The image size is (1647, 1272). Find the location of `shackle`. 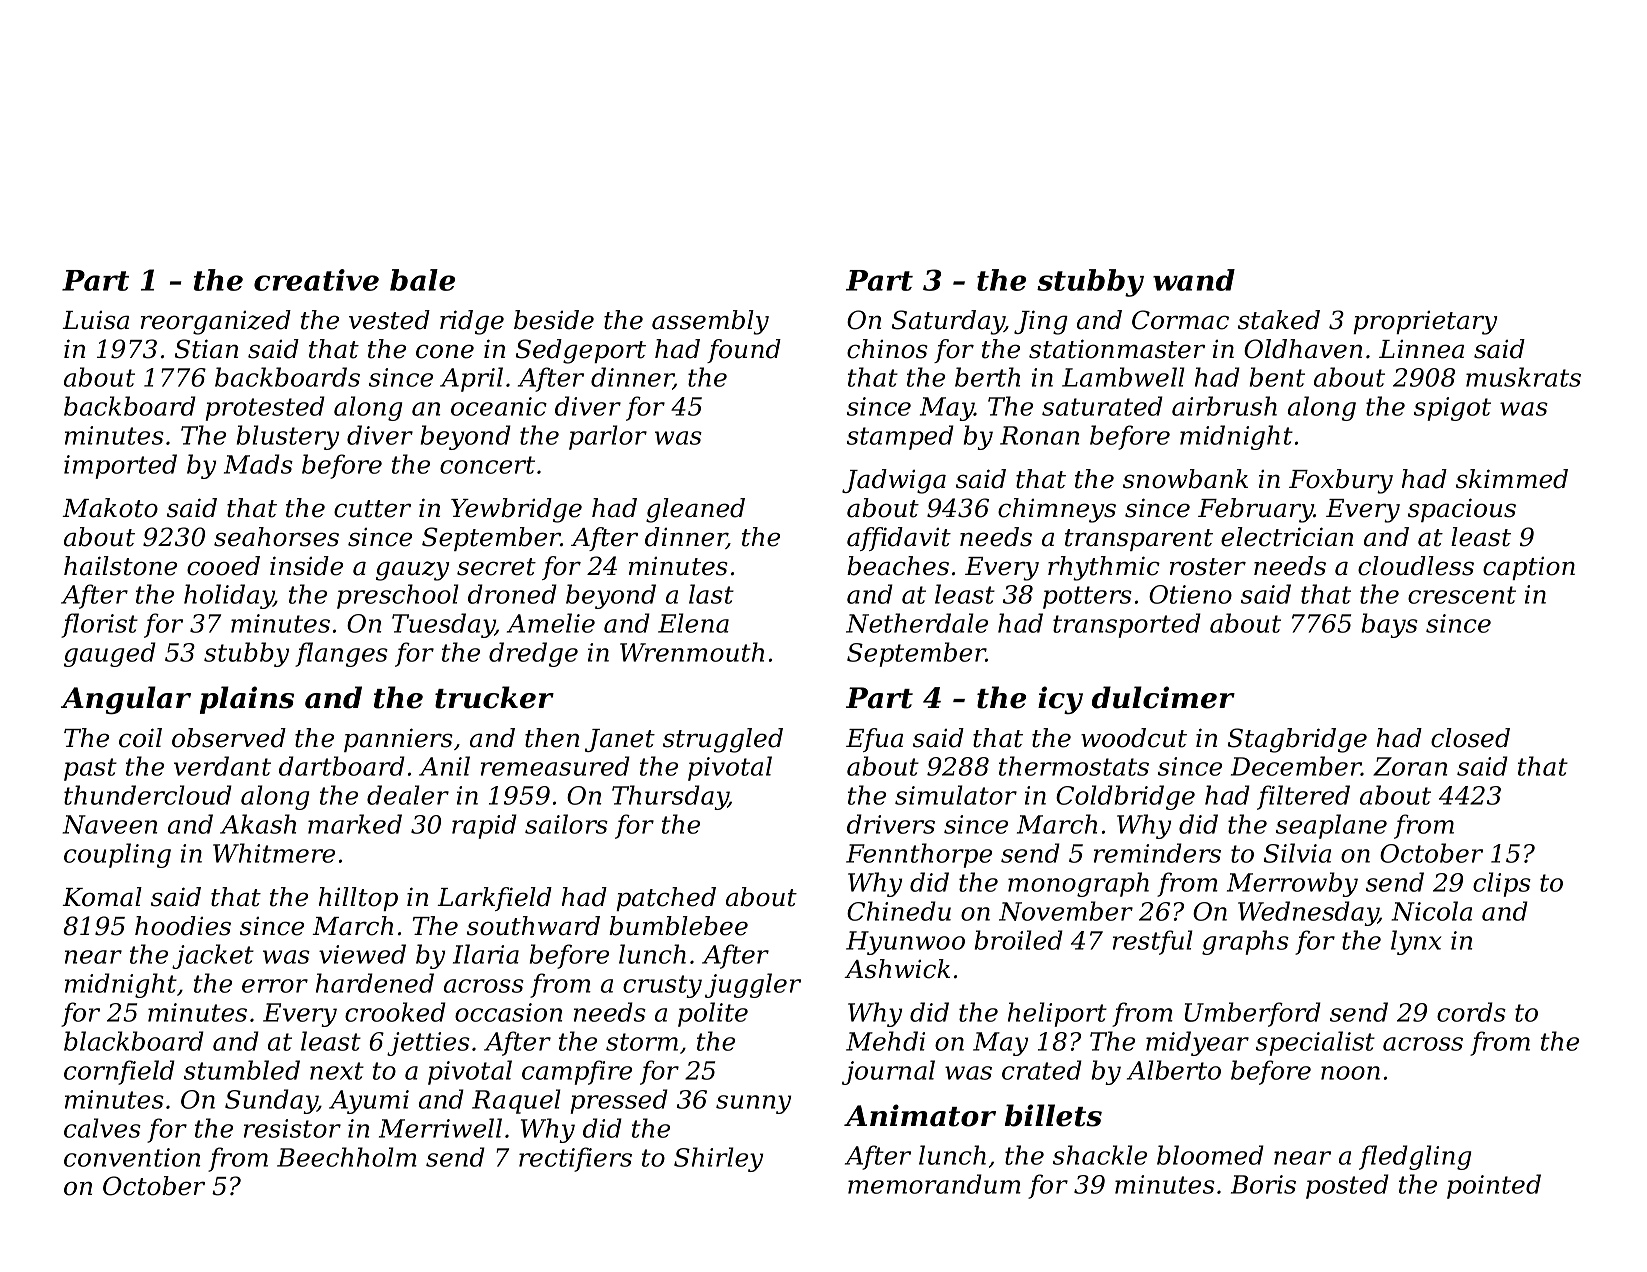

shackle is located at coordinates (1100, 1155).
